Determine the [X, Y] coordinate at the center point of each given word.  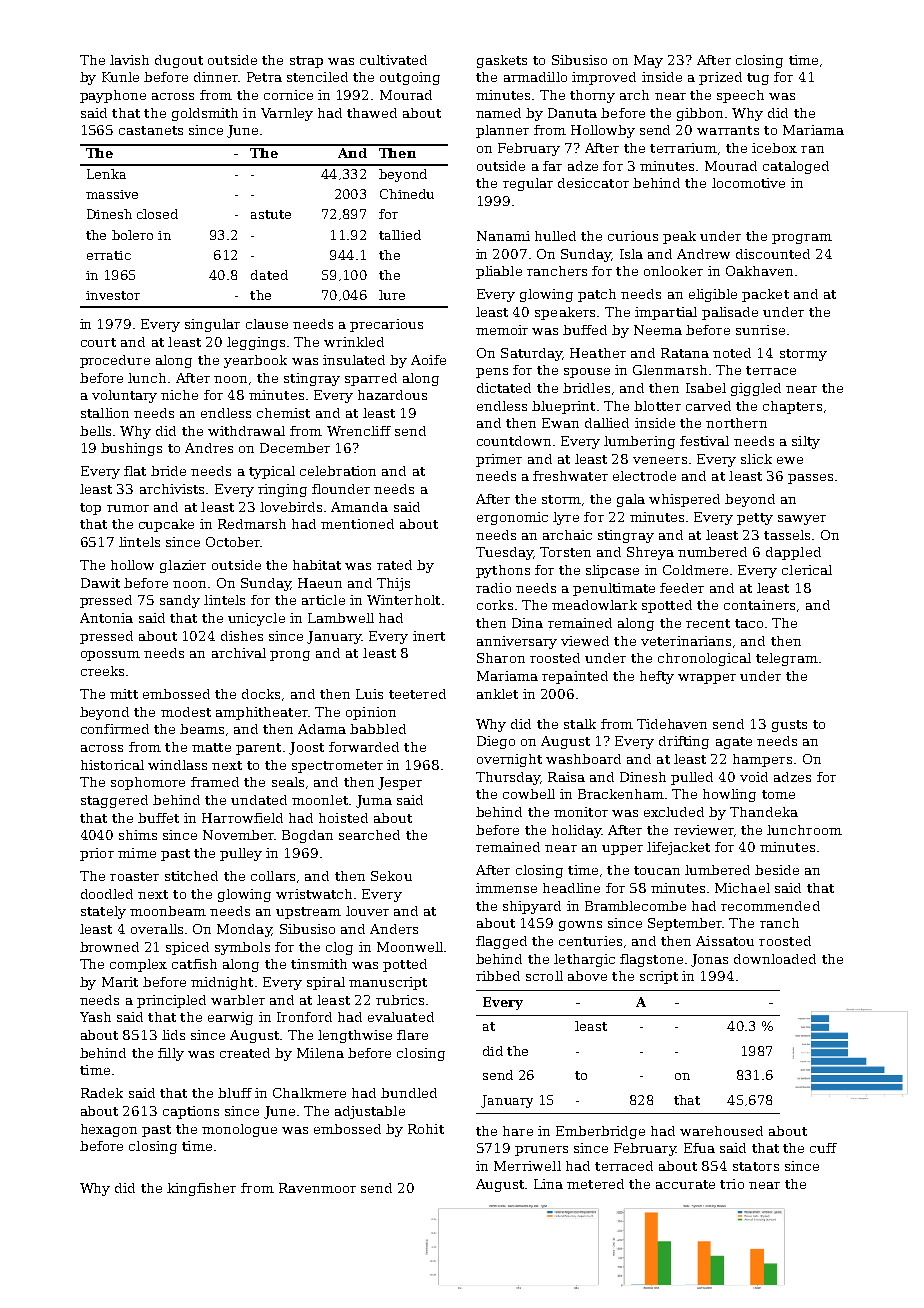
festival [704, 441]
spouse [587, 373]
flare [412, 1035]
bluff [235, 1093]
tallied [400, 235]
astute [271, 214]
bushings [131, 449]
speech [740, 96]
